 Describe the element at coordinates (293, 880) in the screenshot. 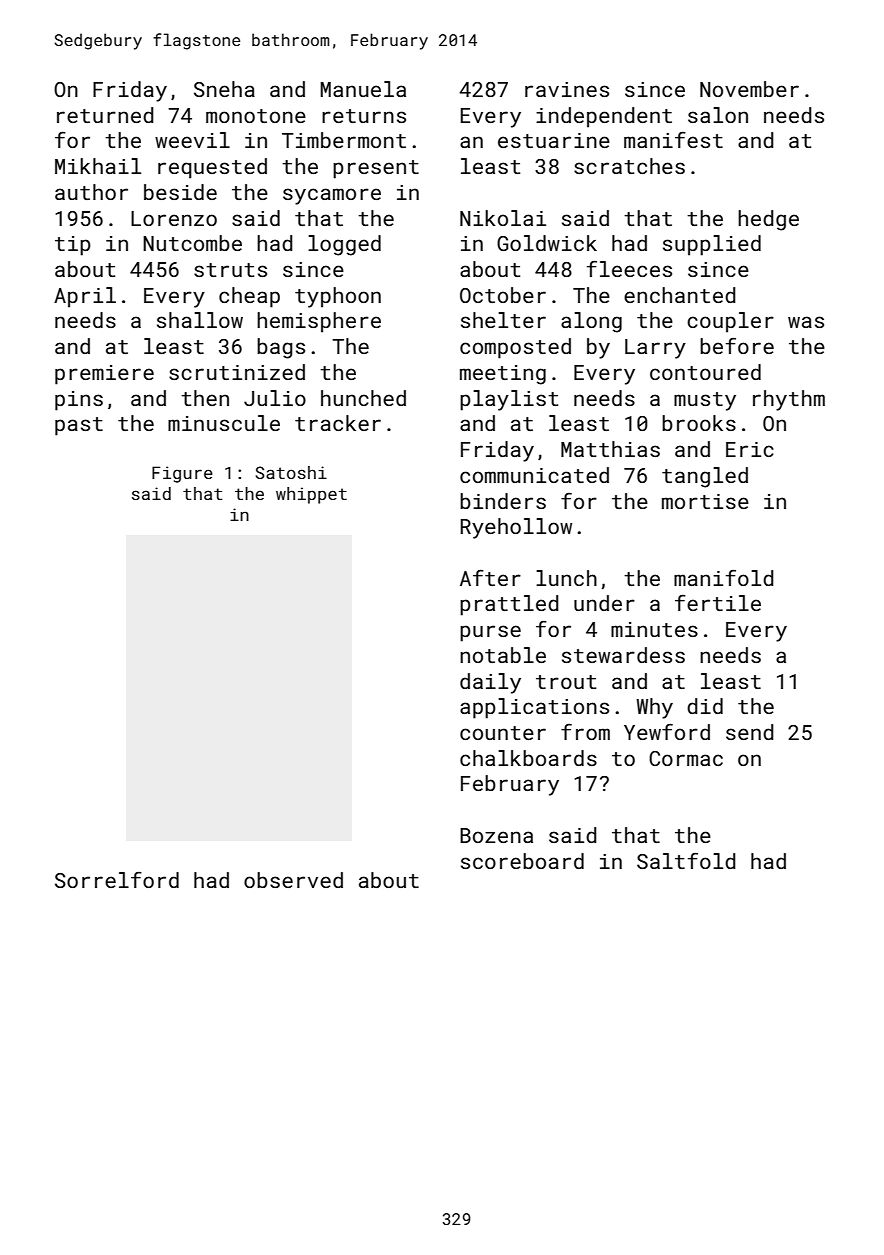

I see `observed` at that location.
